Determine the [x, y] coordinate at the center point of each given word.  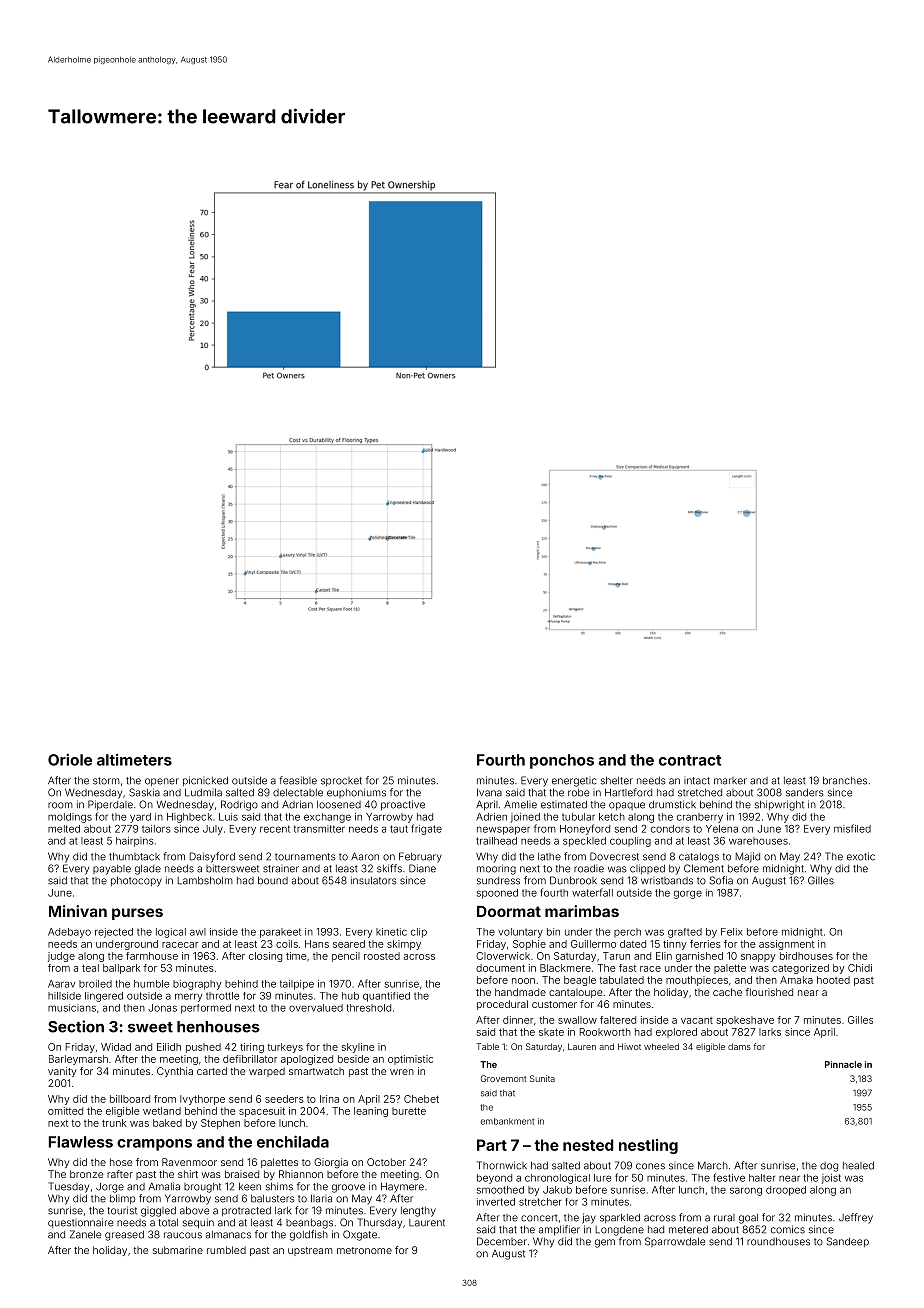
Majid [748, 857]
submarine [178, 1250]
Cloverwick [503, 956]
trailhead [496, 841]
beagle [580, 981]
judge [61, 957]
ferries [705, 944]
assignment [786, 945]
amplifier [559, 1230]
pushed [203, 1048]
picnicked [205, 781]
